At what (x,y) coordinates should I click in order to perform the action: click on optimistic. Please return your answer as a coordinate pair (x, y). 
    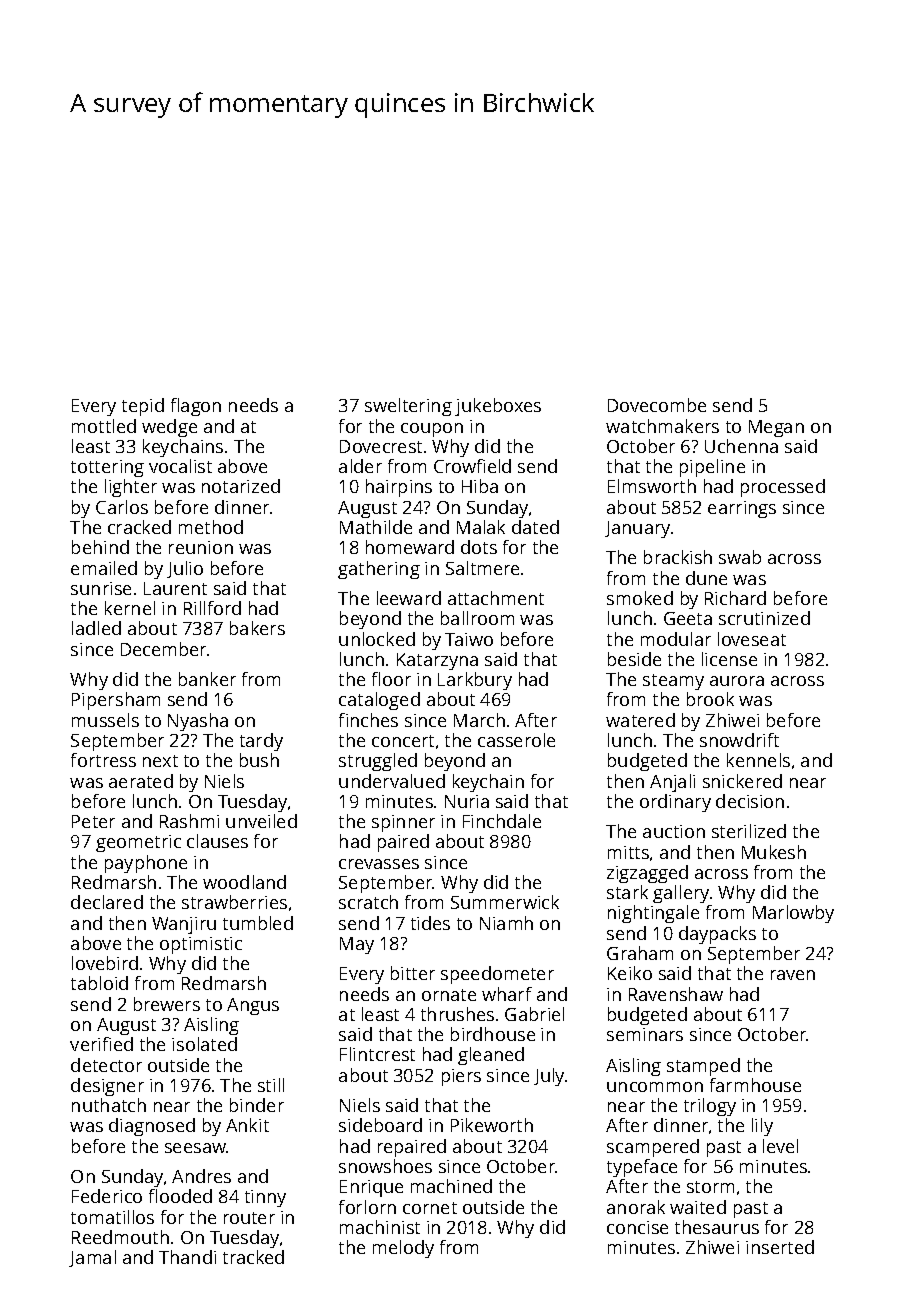
    Looking at the image, I should click on (201, 945).
